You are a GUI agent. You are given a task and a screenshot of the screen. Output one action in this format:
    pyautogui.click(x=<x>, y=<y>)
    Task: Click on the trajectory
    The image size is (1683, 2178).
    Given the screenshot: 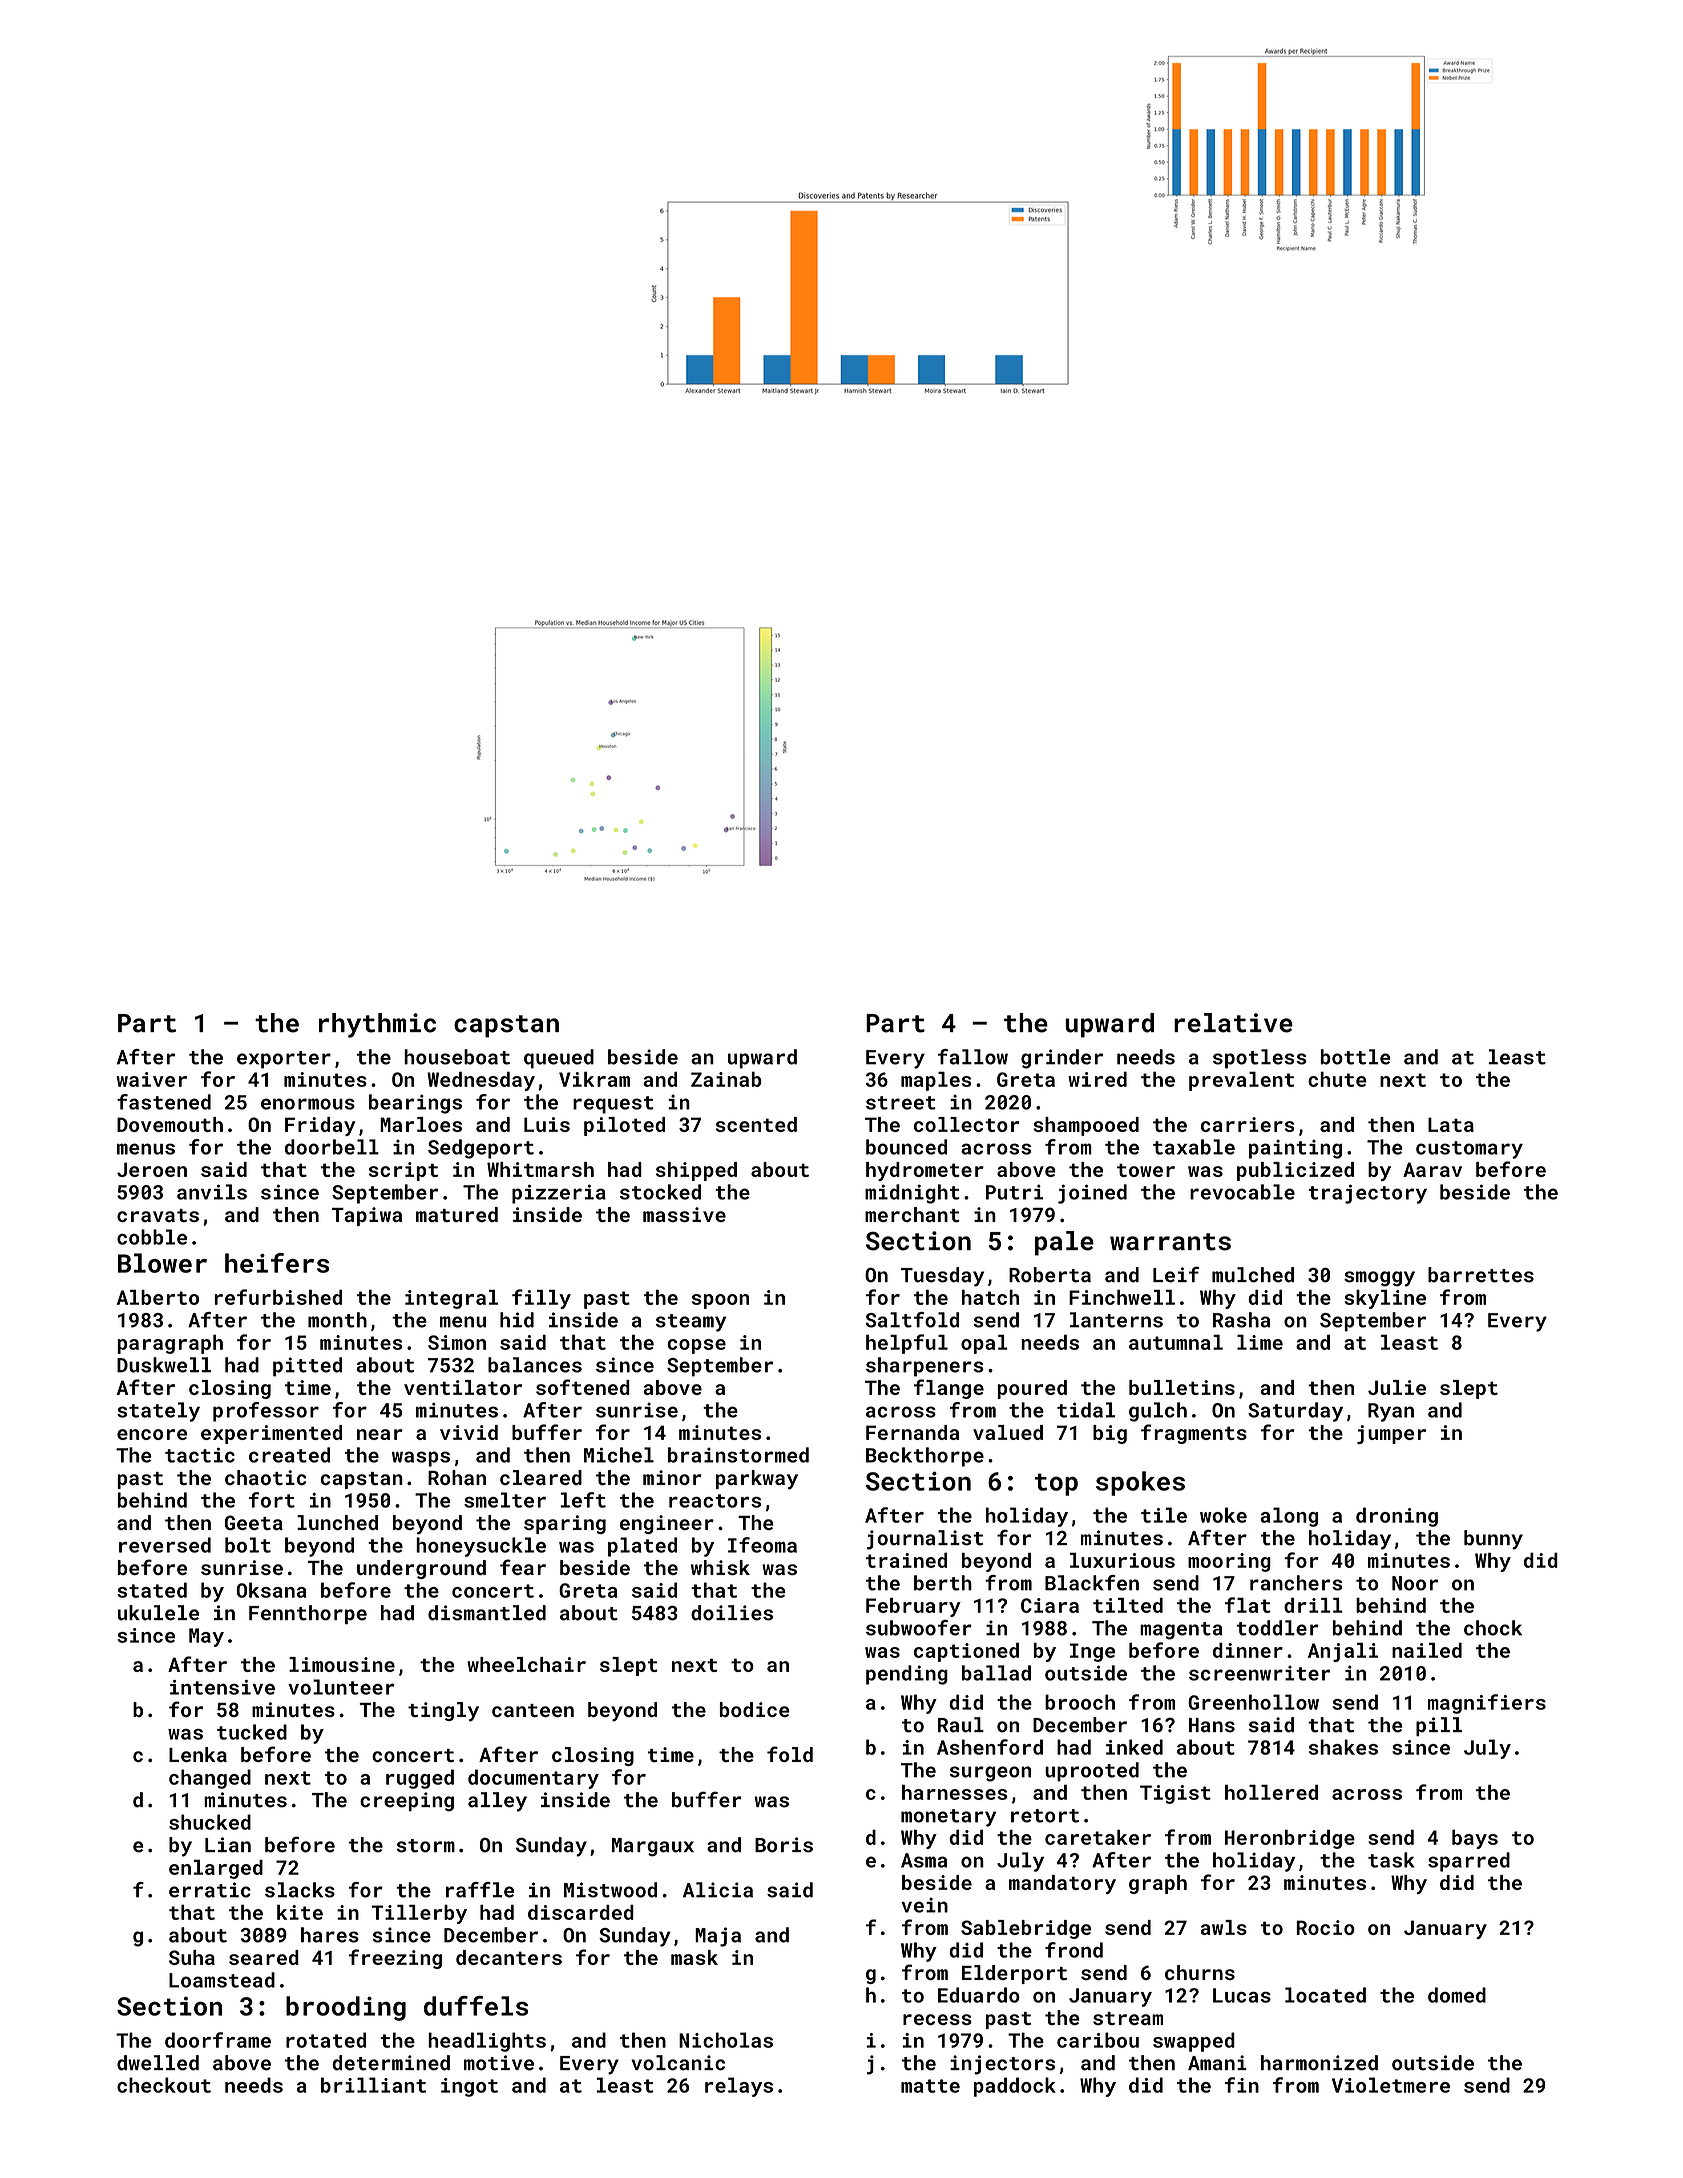 What is the action you would take?
    pyautogui.click(x=1367, y=1194)
